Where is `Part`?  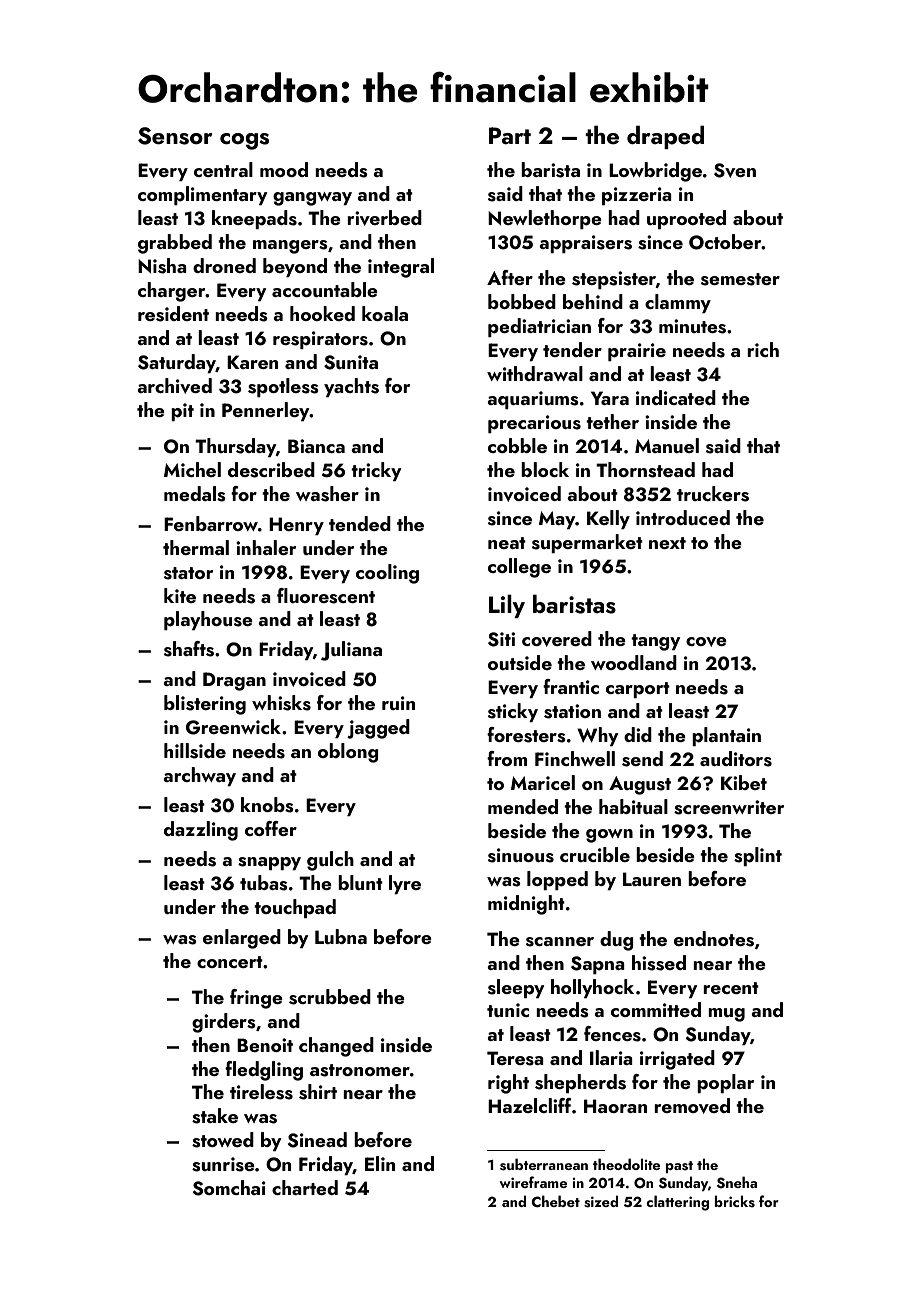
Part is located at coordinates (510, 135).
